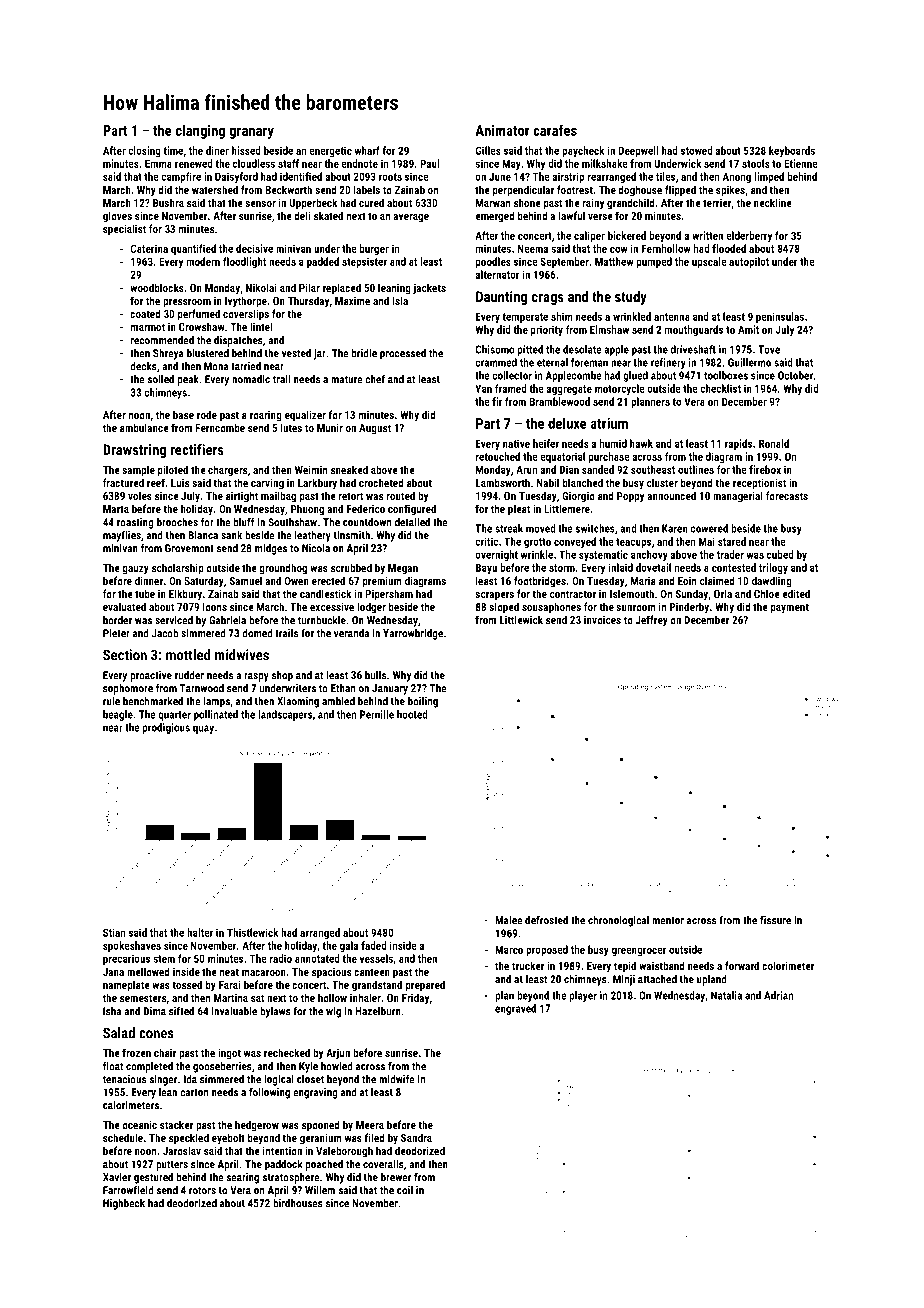  I want to click on Natalia, so click(726, 995).
